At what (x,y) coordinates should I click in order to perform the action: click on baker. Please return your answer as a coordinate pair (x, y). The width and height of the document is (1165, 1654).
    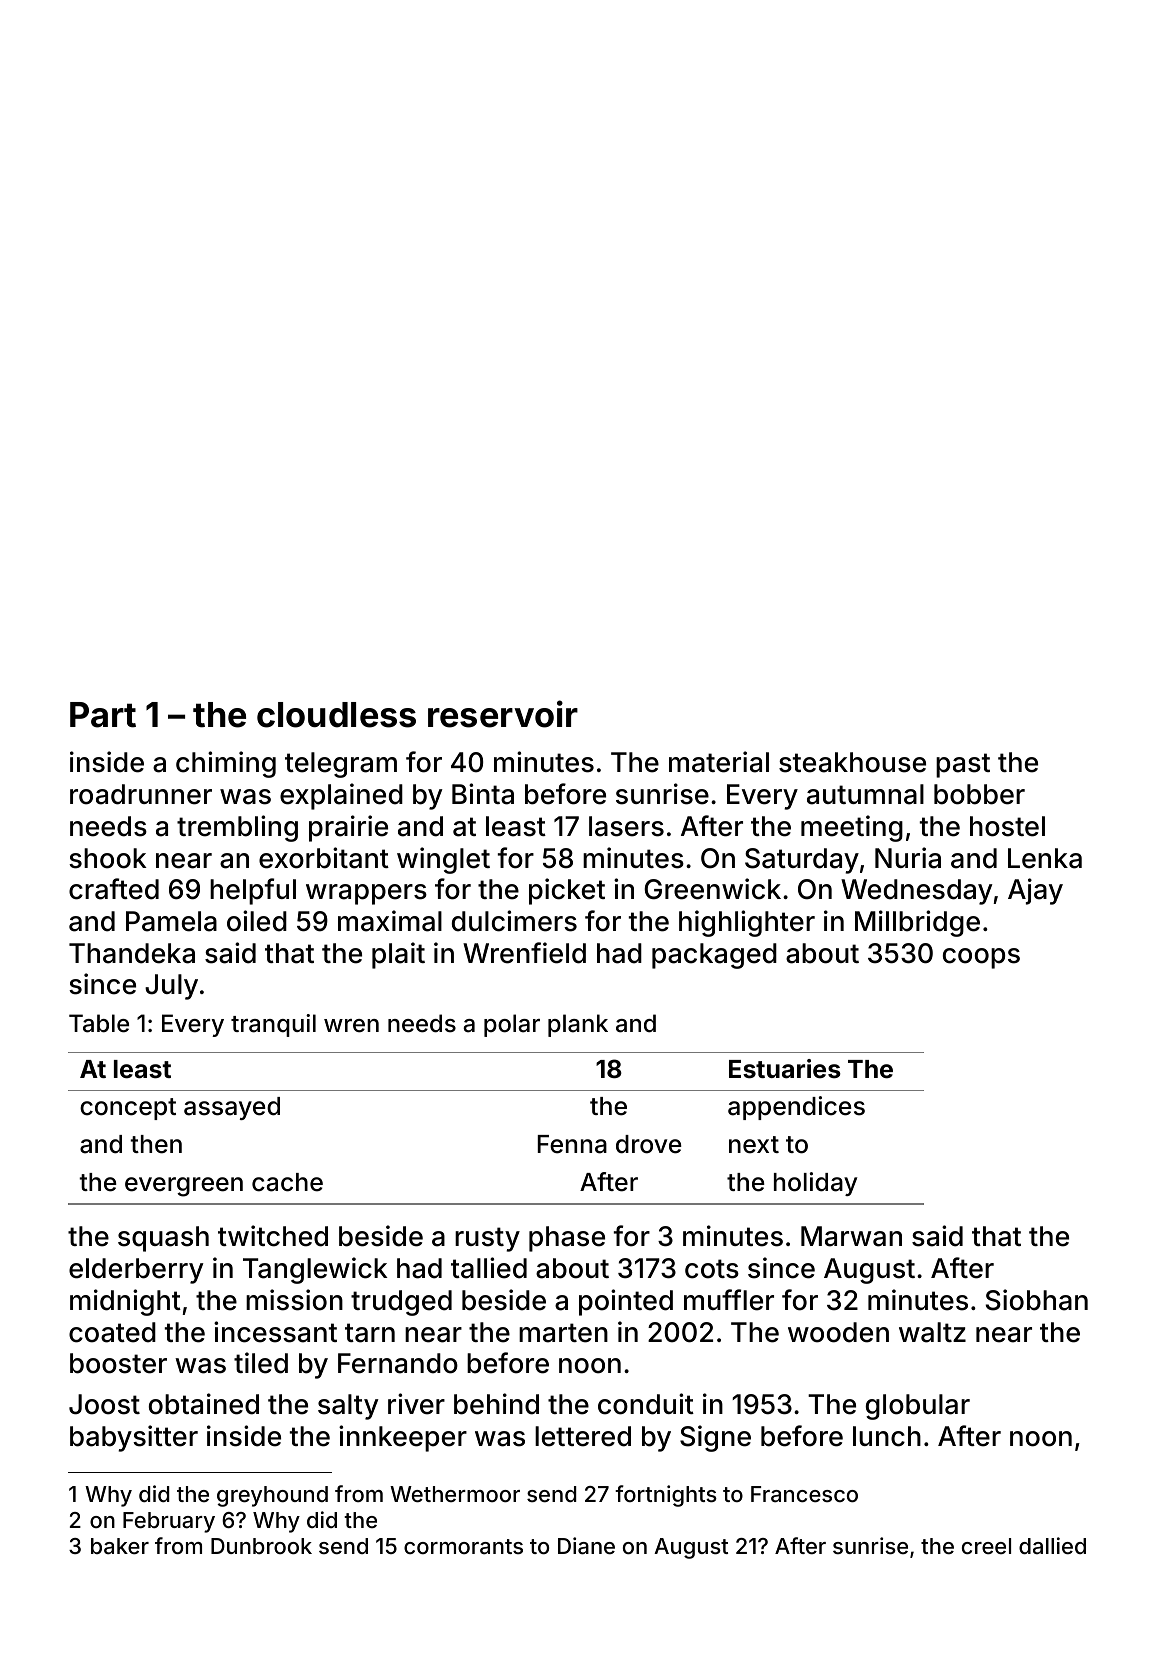
    Looking at the image, I should click on (120, 1546).
